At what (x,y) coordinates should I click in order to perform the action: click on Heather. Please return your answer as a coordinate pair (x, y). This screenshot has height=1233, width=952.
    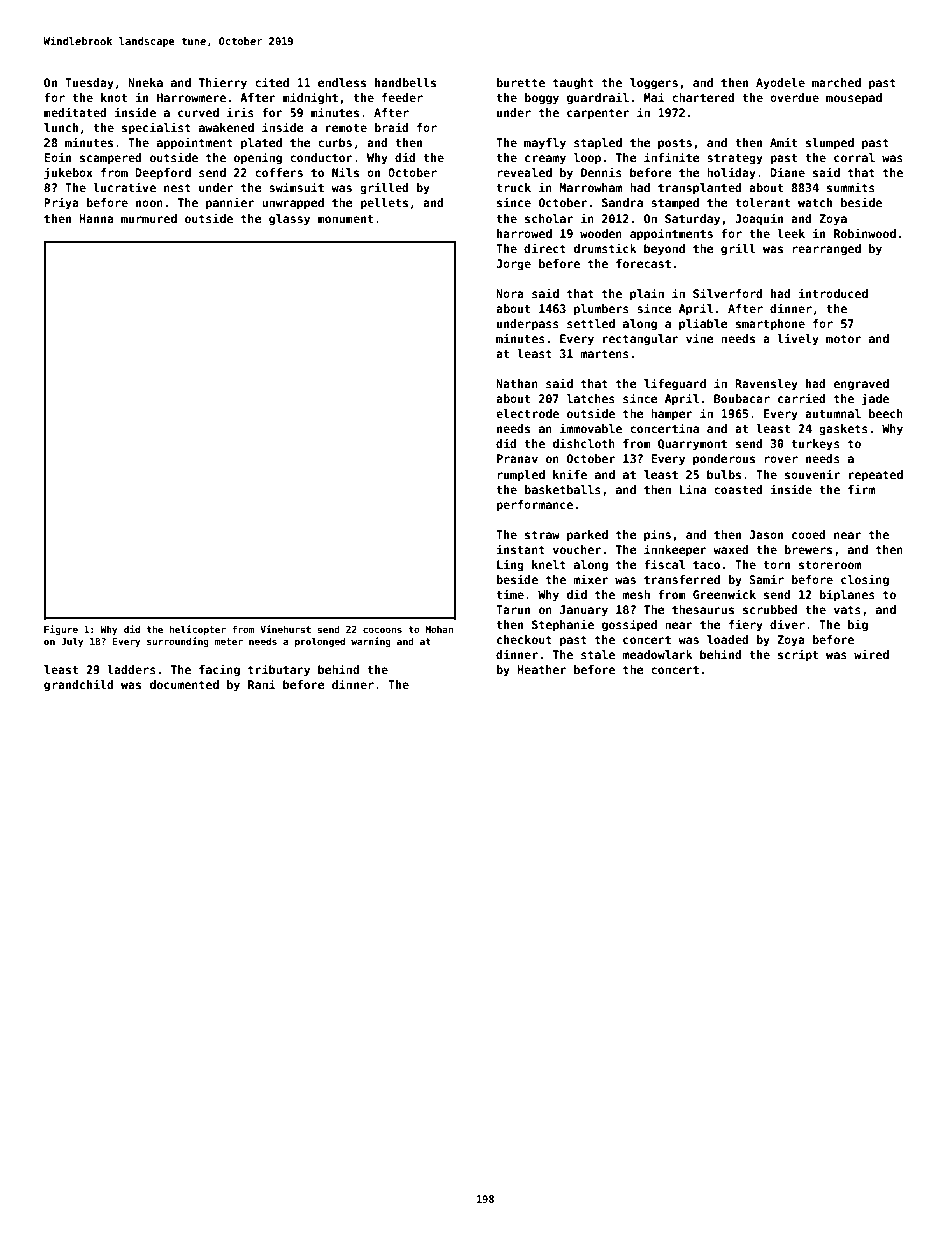
    Looking at the image, I should click on (541, 669).
